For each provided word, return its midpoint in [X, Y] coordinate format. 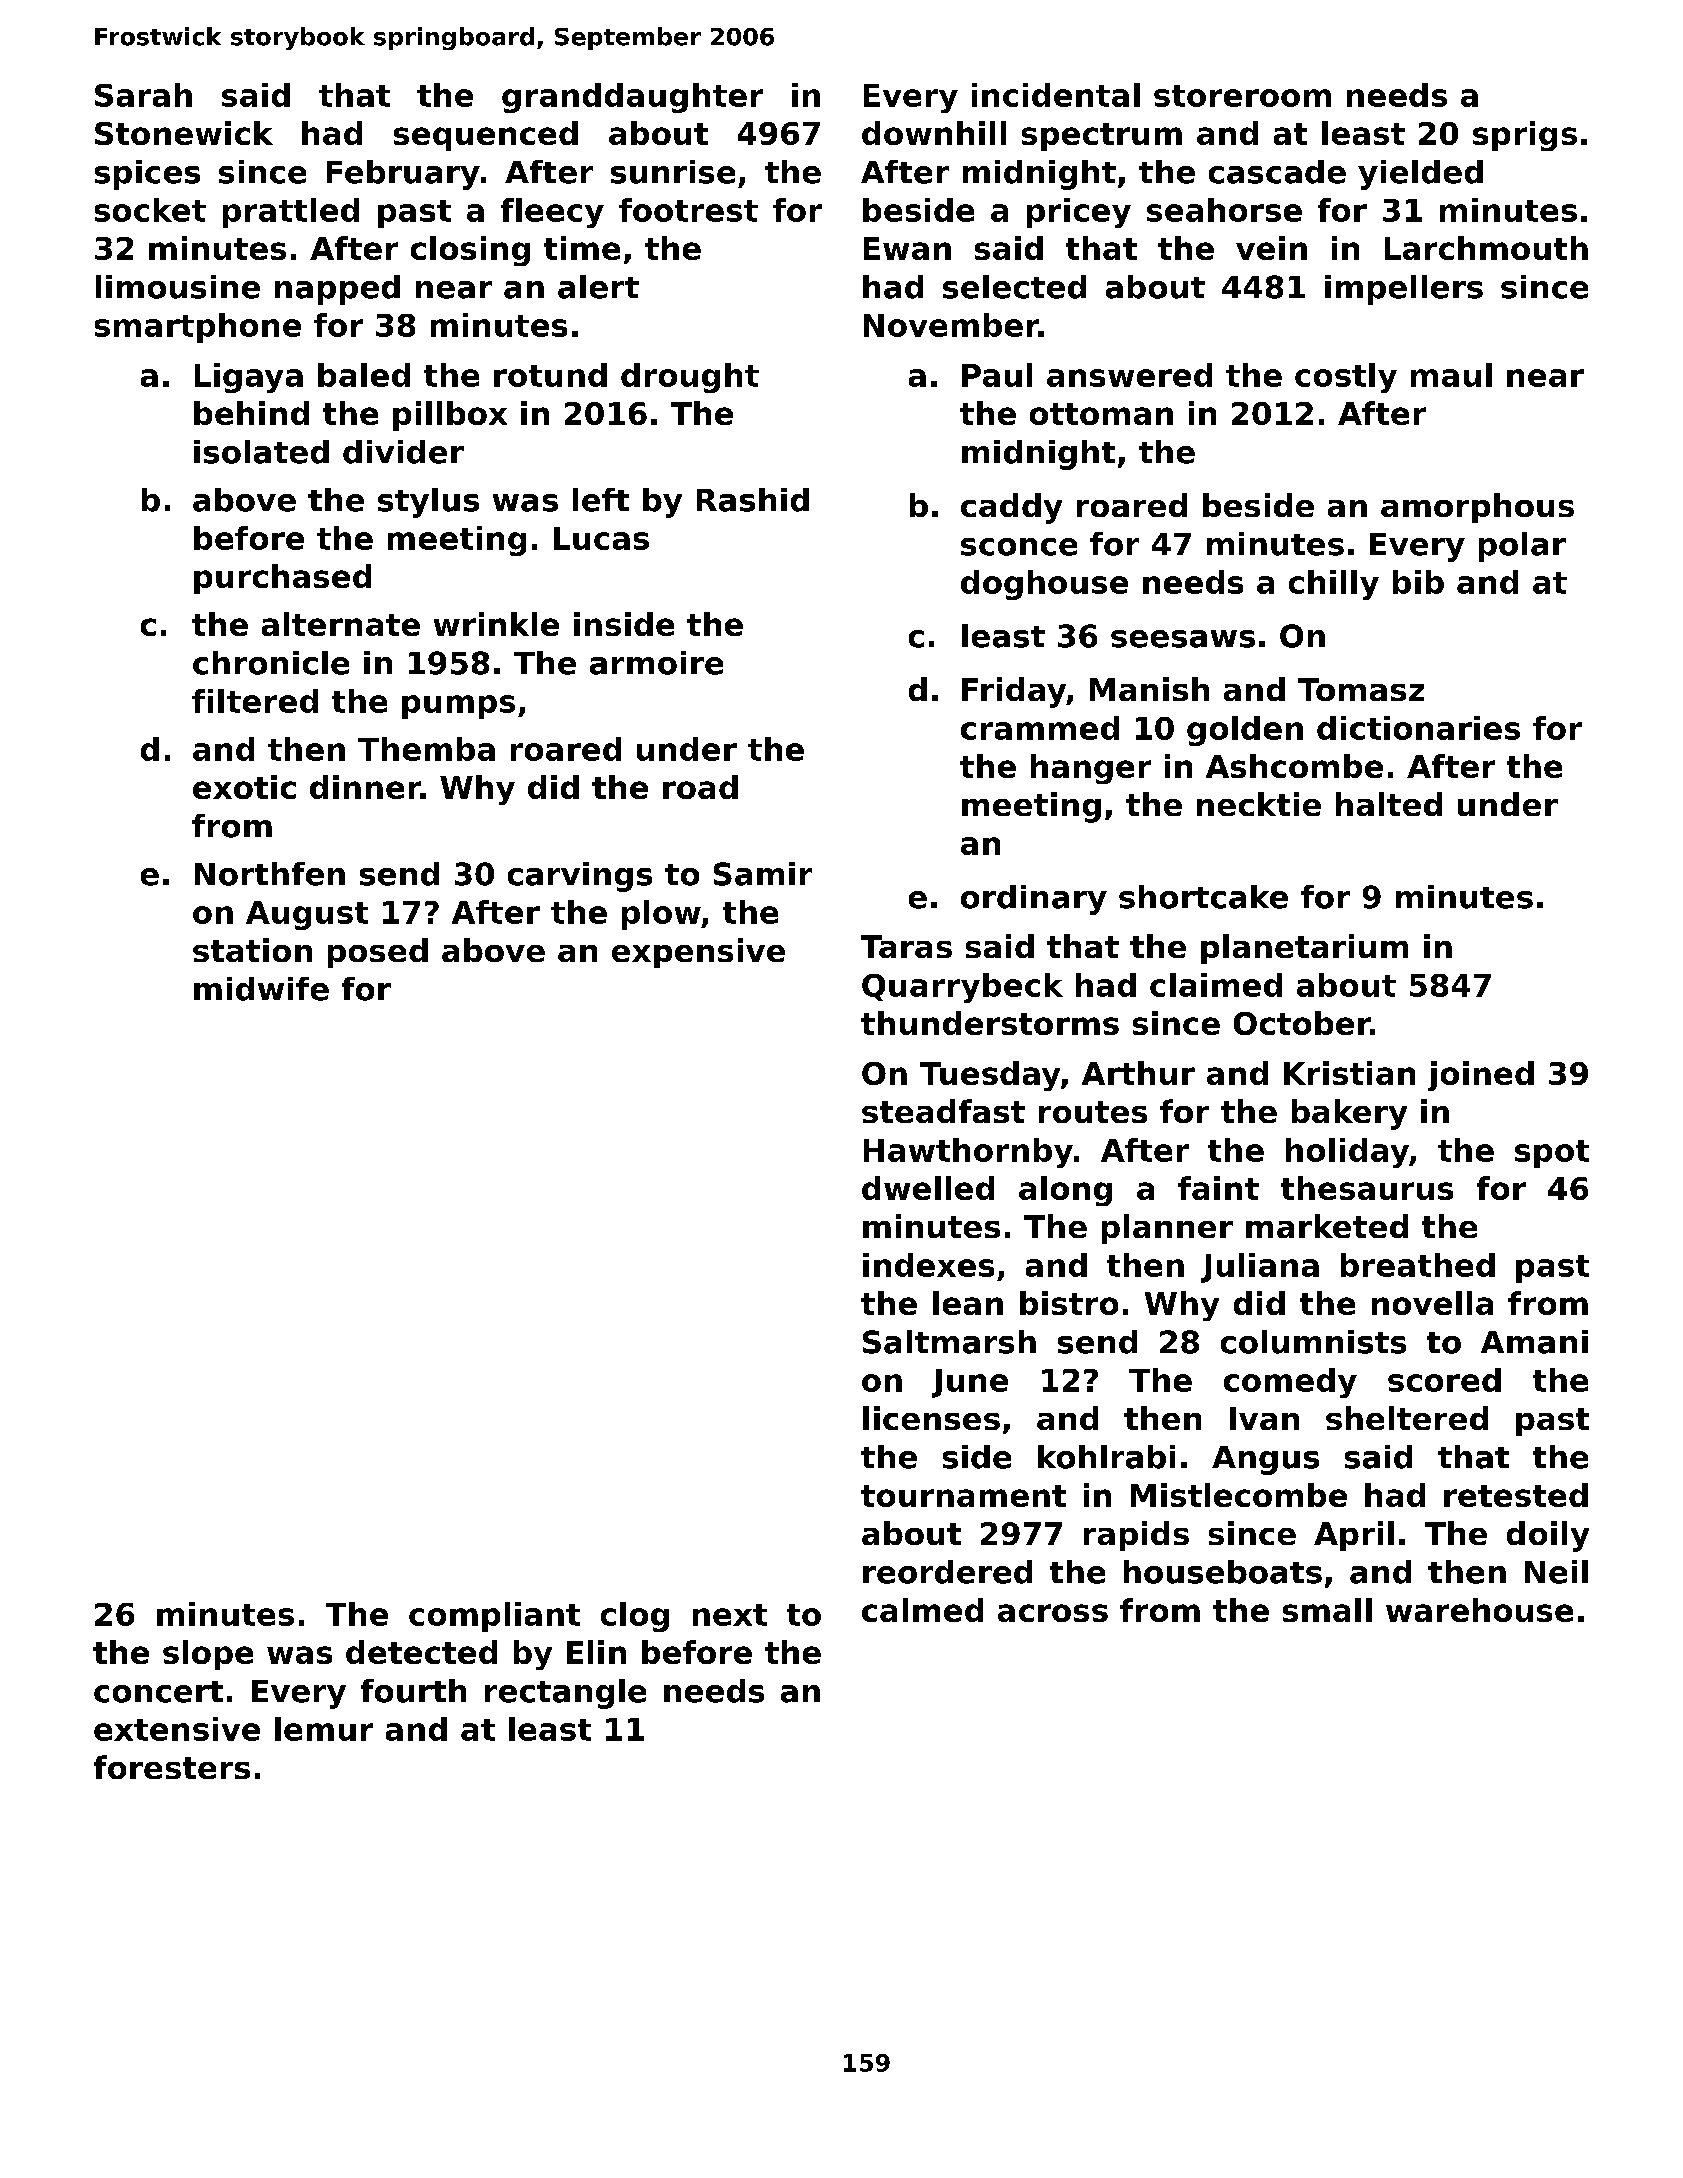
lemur [324, 1729]
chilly [1334, 585]
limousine [178, 287]
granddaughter [632, 98]
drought [690, 378]
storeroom [1242, 96]
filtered [255, 701]
